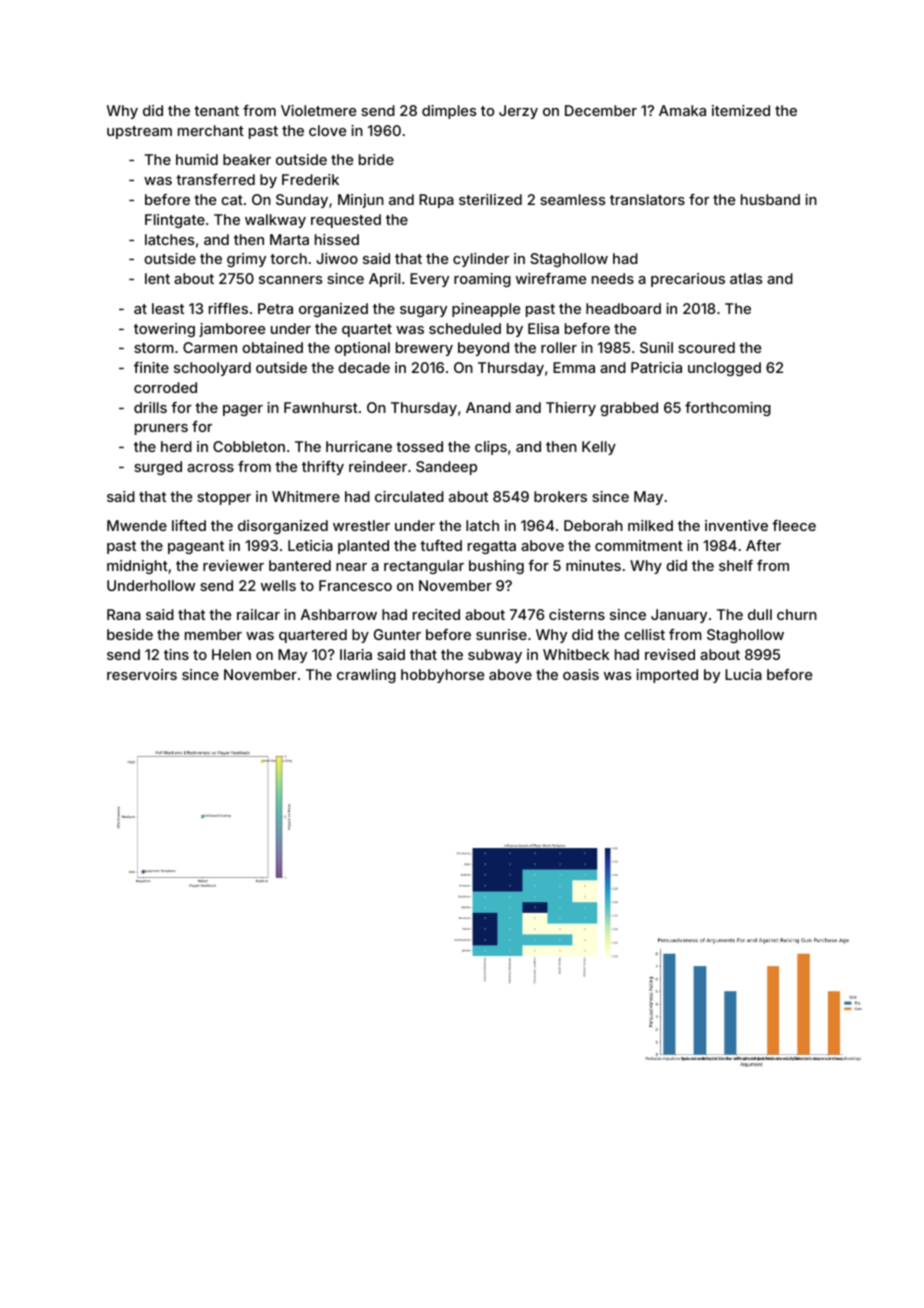  I want to click on finite, so click(151, 367).
